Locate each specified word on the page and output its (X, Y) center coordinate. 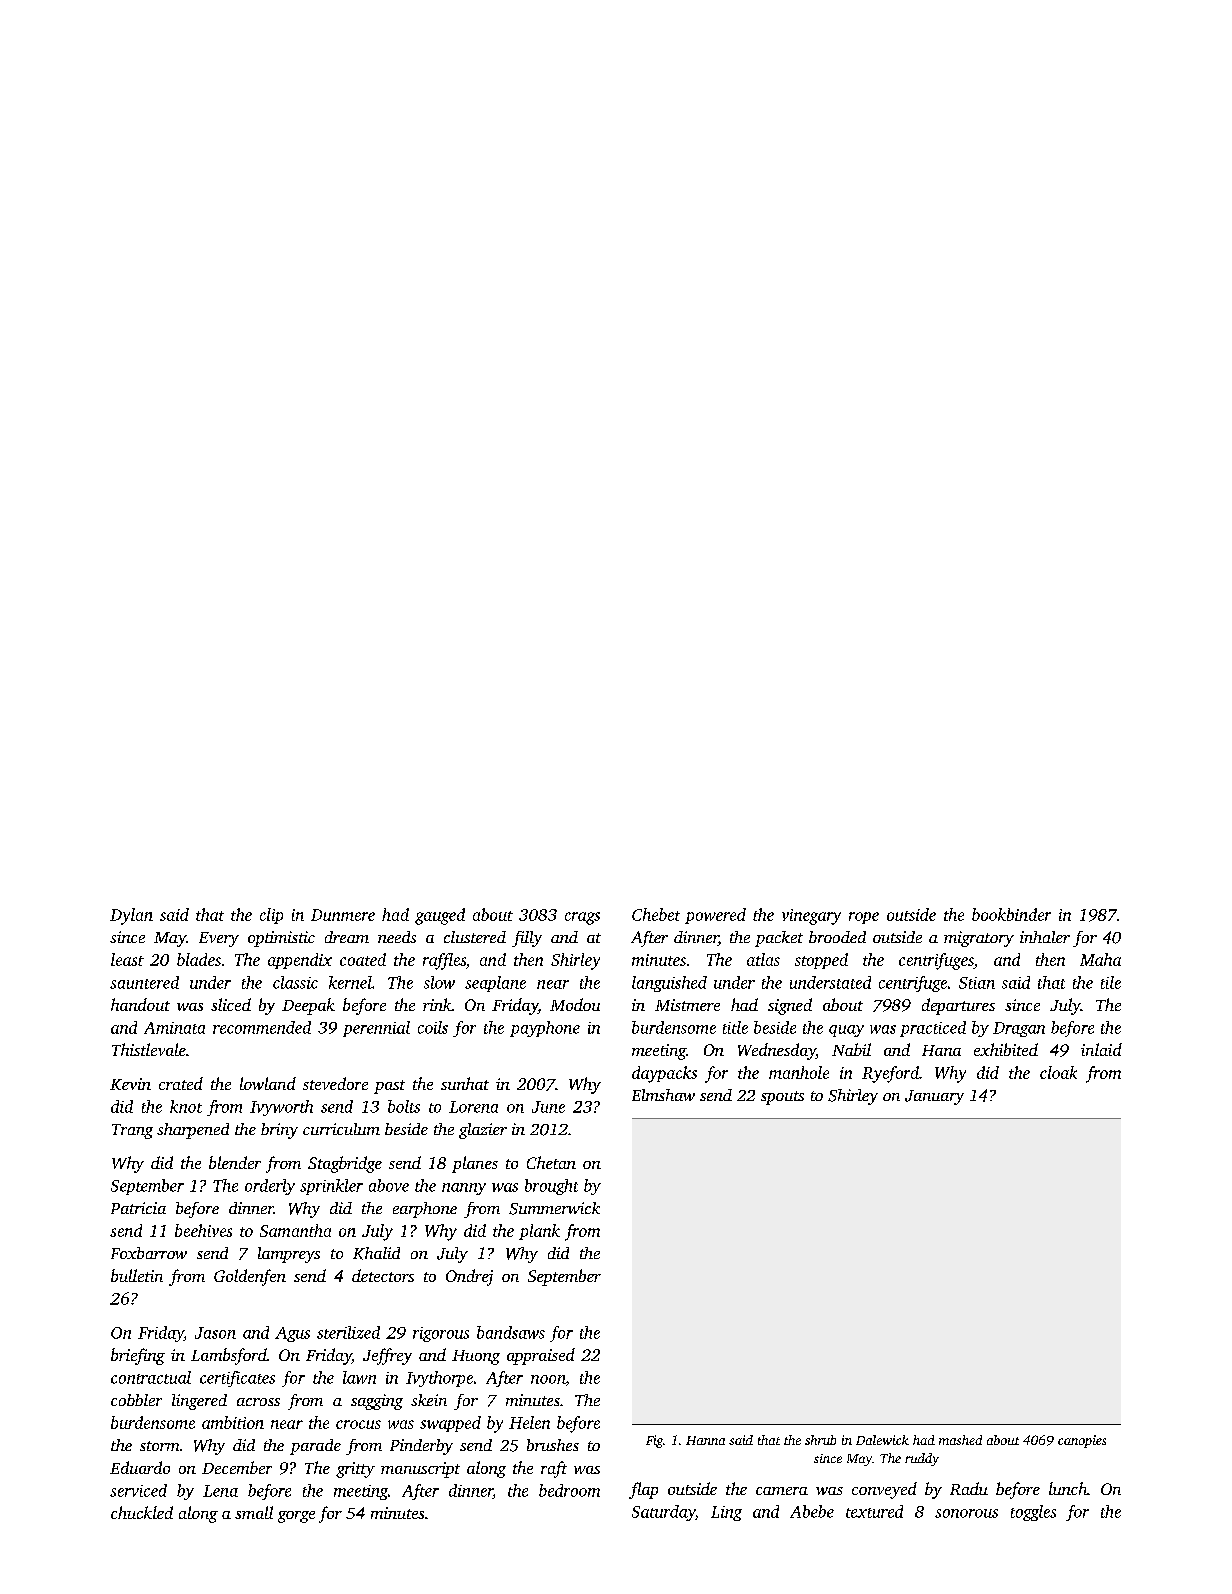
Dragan (1019, 1029)
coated (363, 959)
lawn (359, 1377)
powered (715, 916)
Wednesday (777, 1051)
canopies (1082, 1441)
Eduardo (140, 1467)
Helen (529, 1422)
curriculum (341, 1129)
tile (1111, 982)
